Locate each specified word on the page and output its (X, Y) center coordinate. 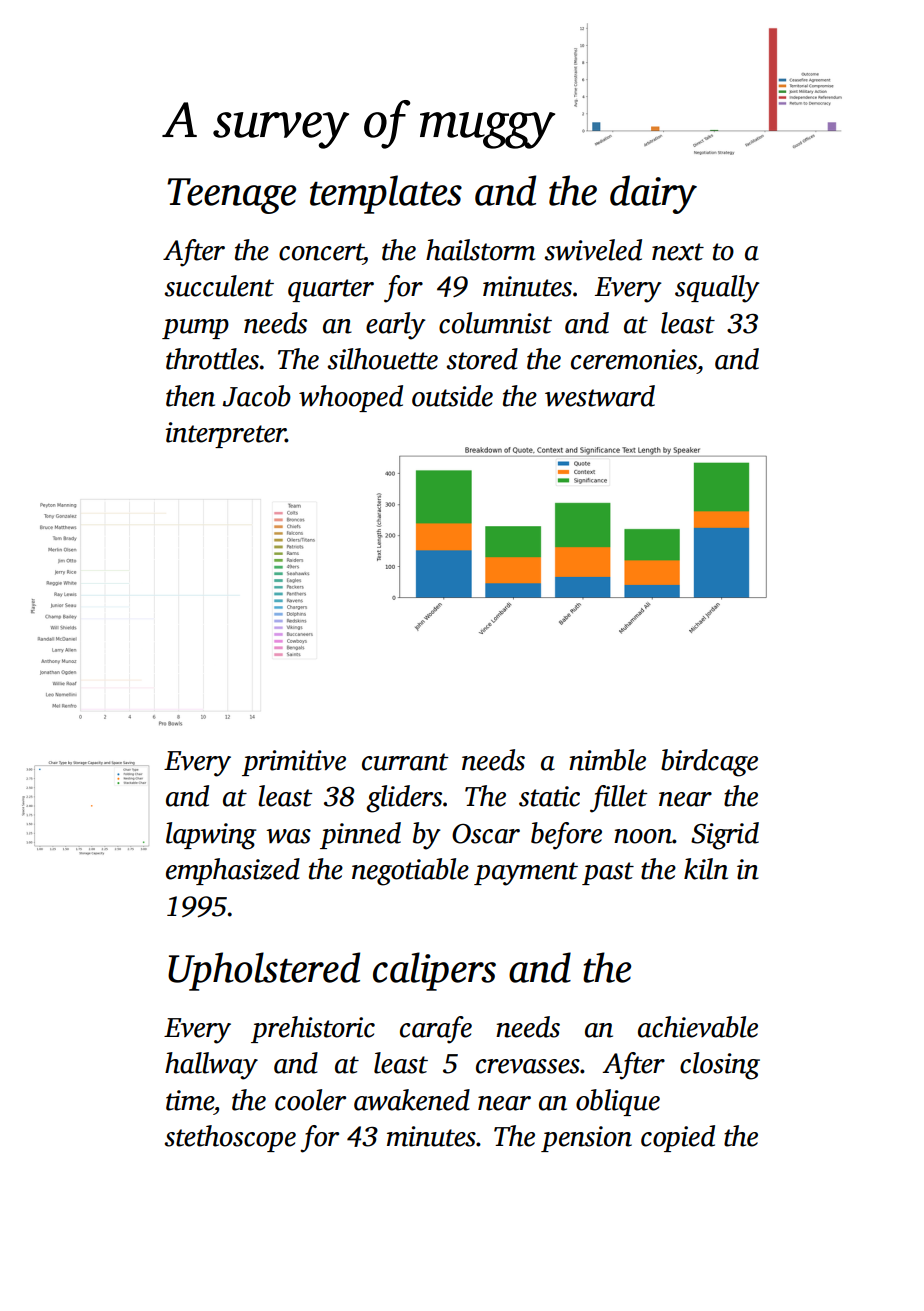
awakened (412, 1100)
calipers (434, 971)
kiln (706, 869)
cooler (310, 1100)
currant (405, 762)
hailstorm (480, 250)
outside (452, 396)
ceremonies (634, 359)
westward (600, 396)
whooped (351, 398)
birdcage (709, 763)
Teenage (231, 196)
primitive (294, 763)
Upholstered (264, 971)
